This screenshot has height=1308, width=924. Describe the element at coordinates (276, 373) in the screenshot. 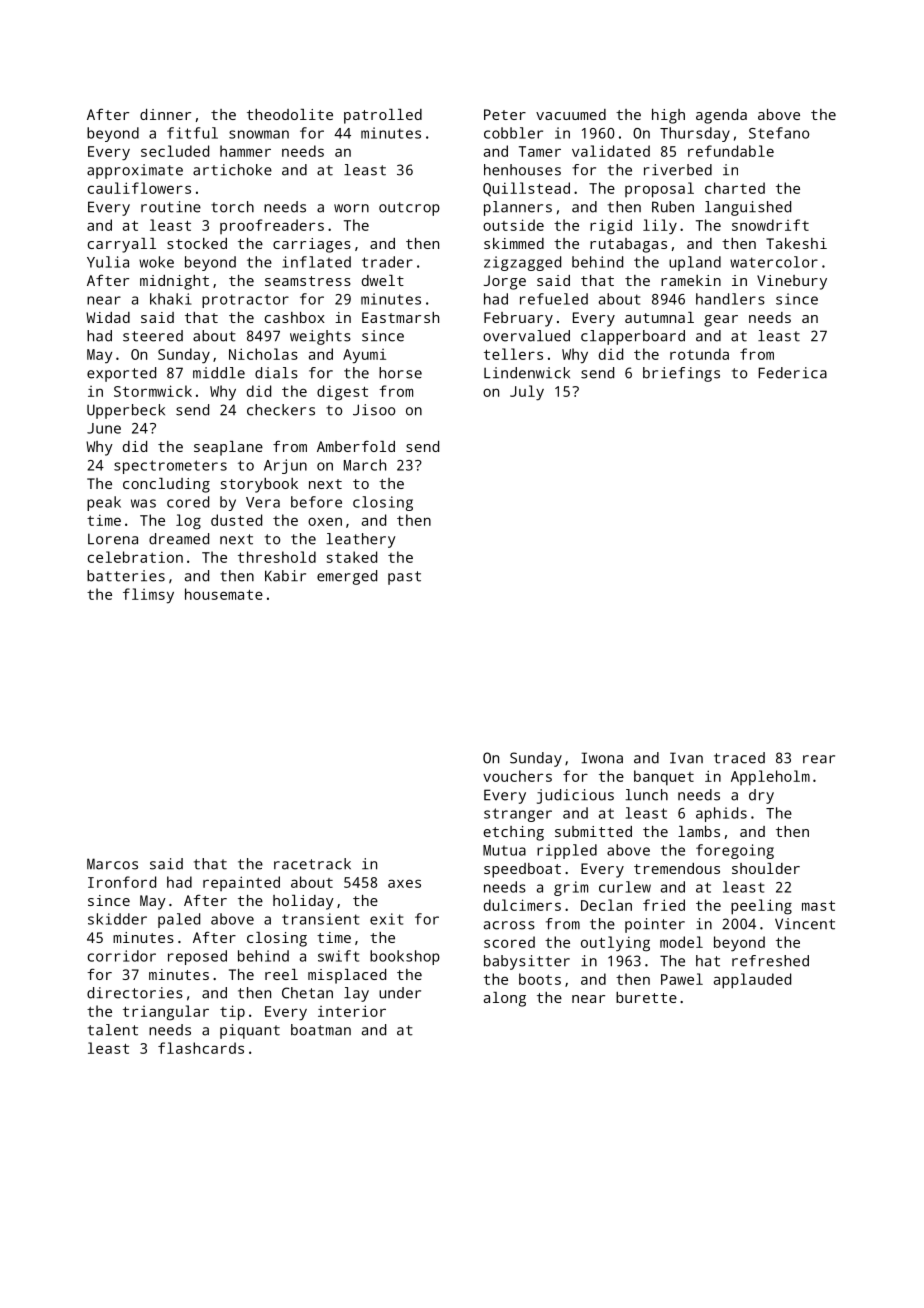

I see `dials` at that location.
